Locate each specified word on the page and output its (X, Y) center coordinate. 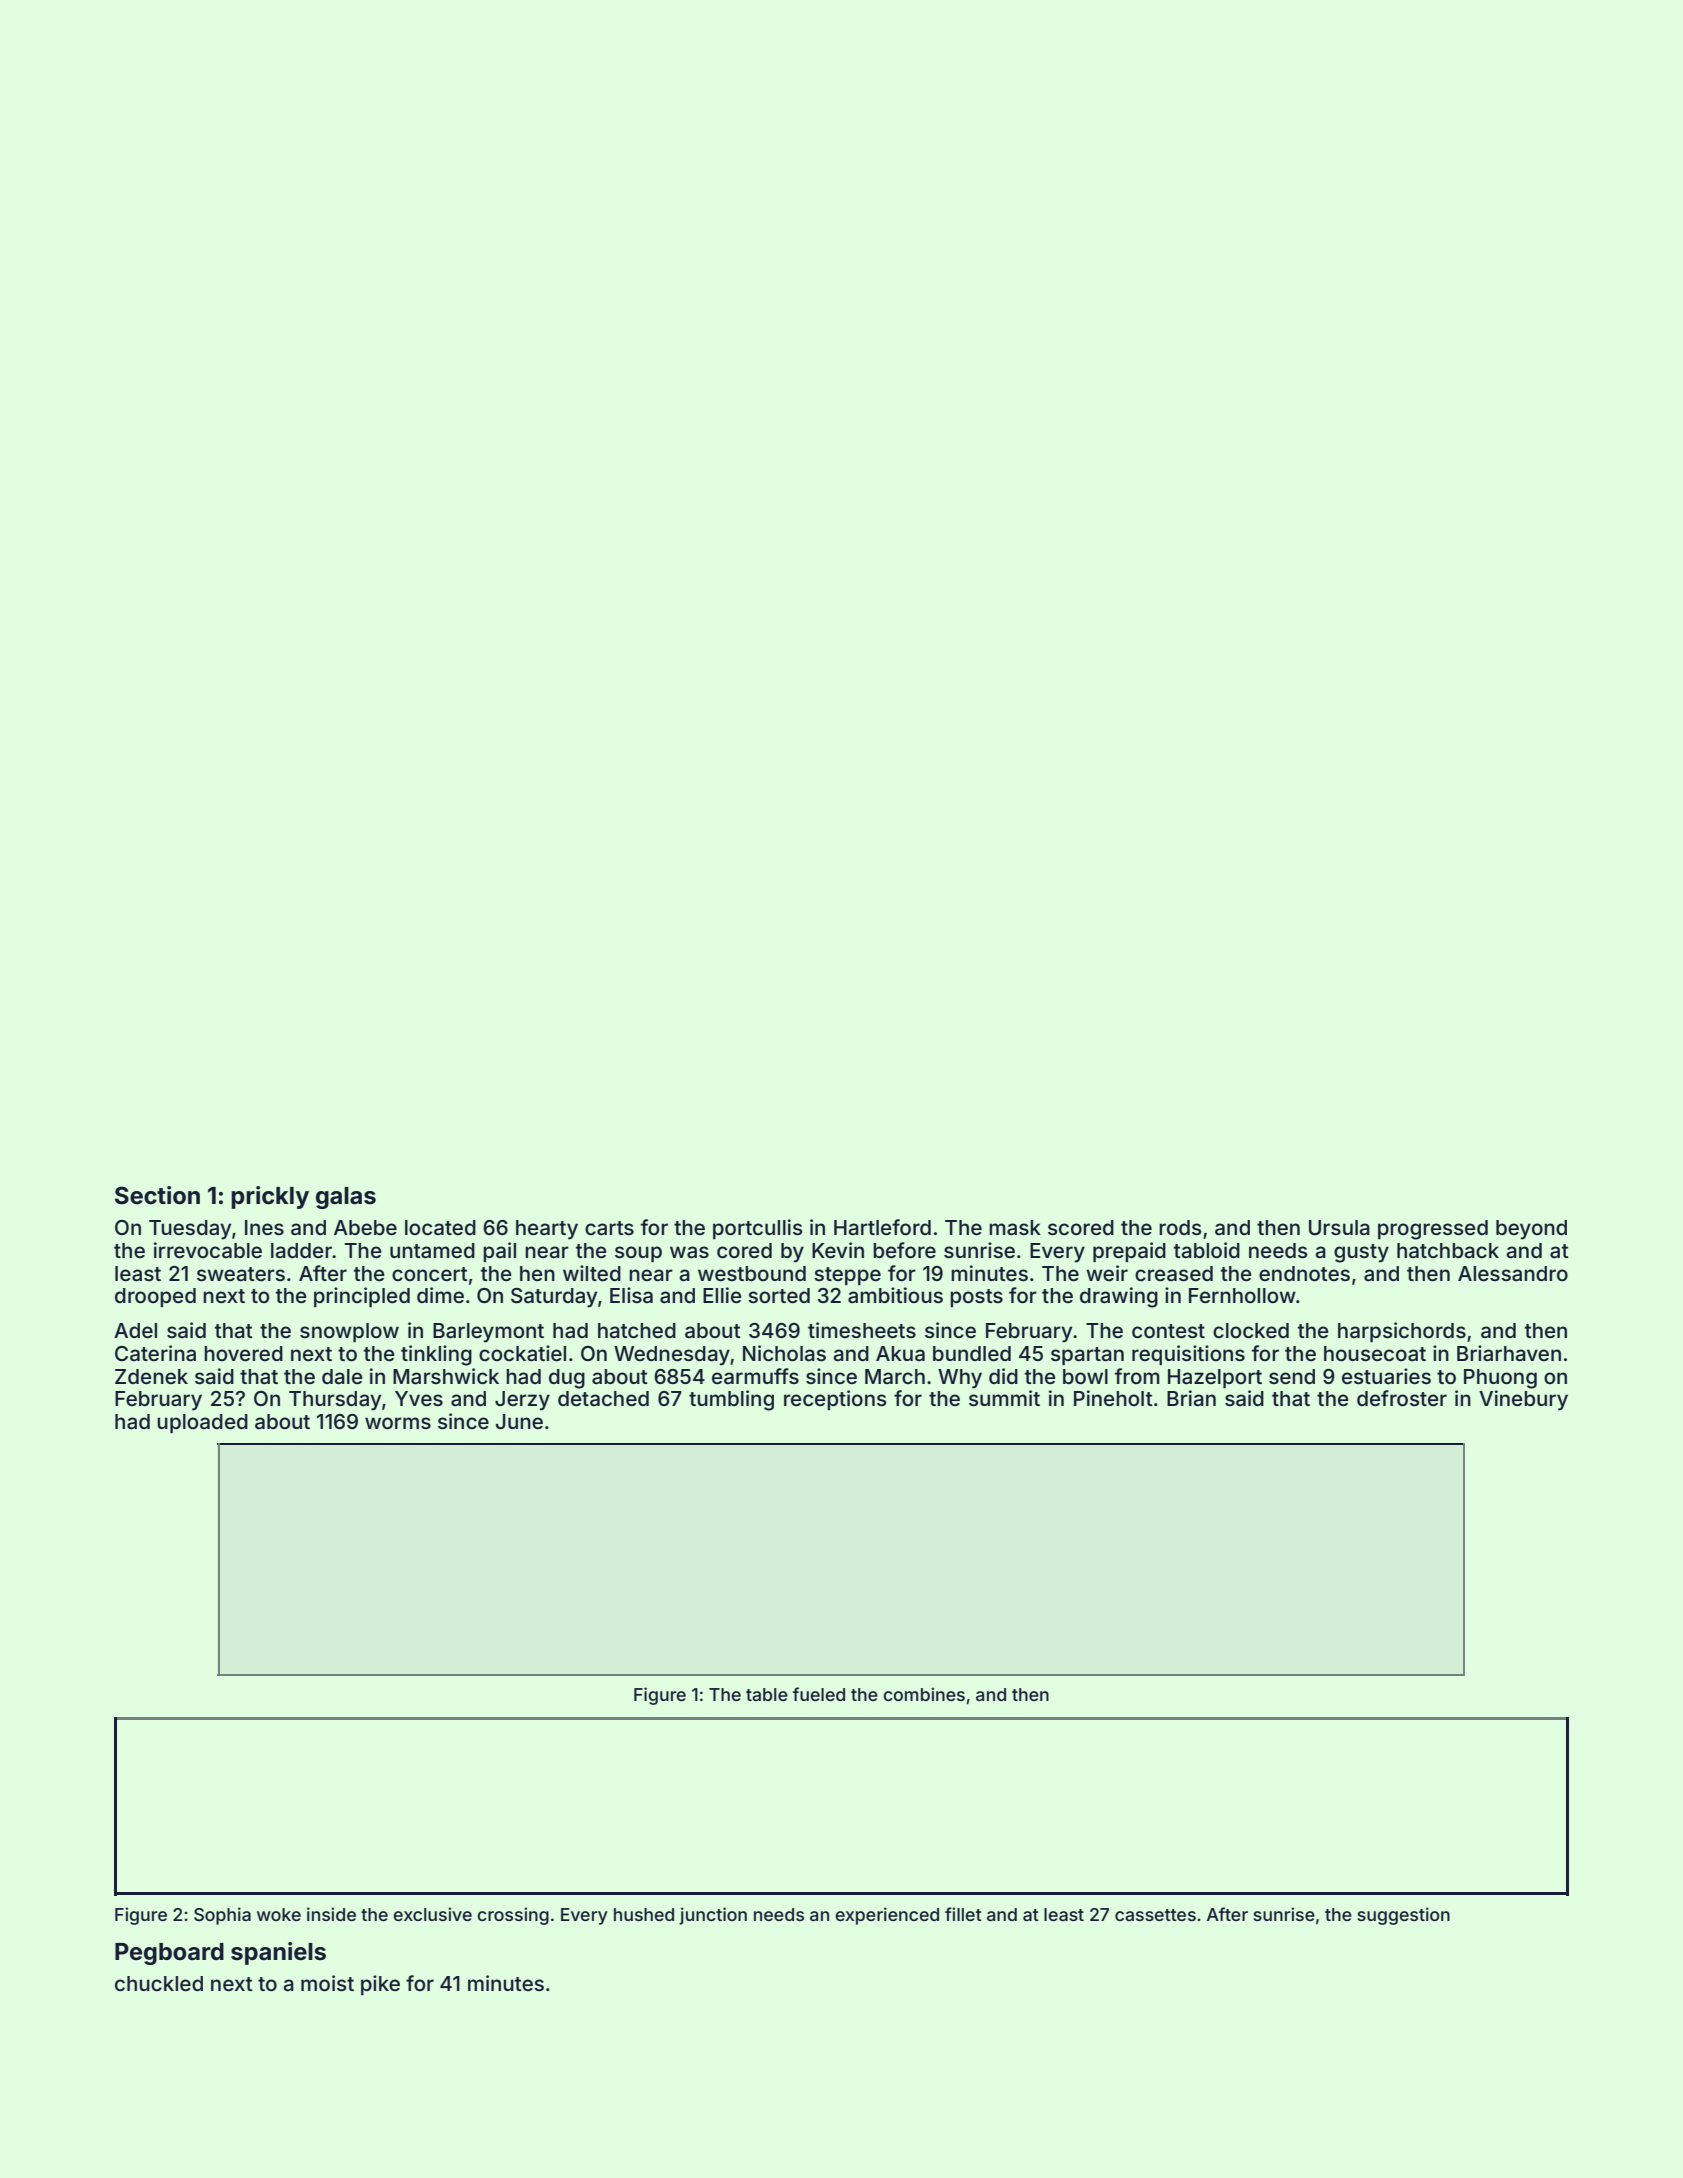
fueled (819, 1694)
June (519, 1421)
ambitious (895, 1295)
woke (279, 1914)
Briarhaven (1509, 1353)
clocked (1251, 1330)
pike (380, 1985)
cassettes (1155, 1915)
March (895, 1376)
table (767, 1694)
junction (713, 1916)
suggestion (1403, 1916)
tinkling (436, 1355)
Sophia (222, 1916)
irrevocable (208, 1250)
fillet (963, 1914)
